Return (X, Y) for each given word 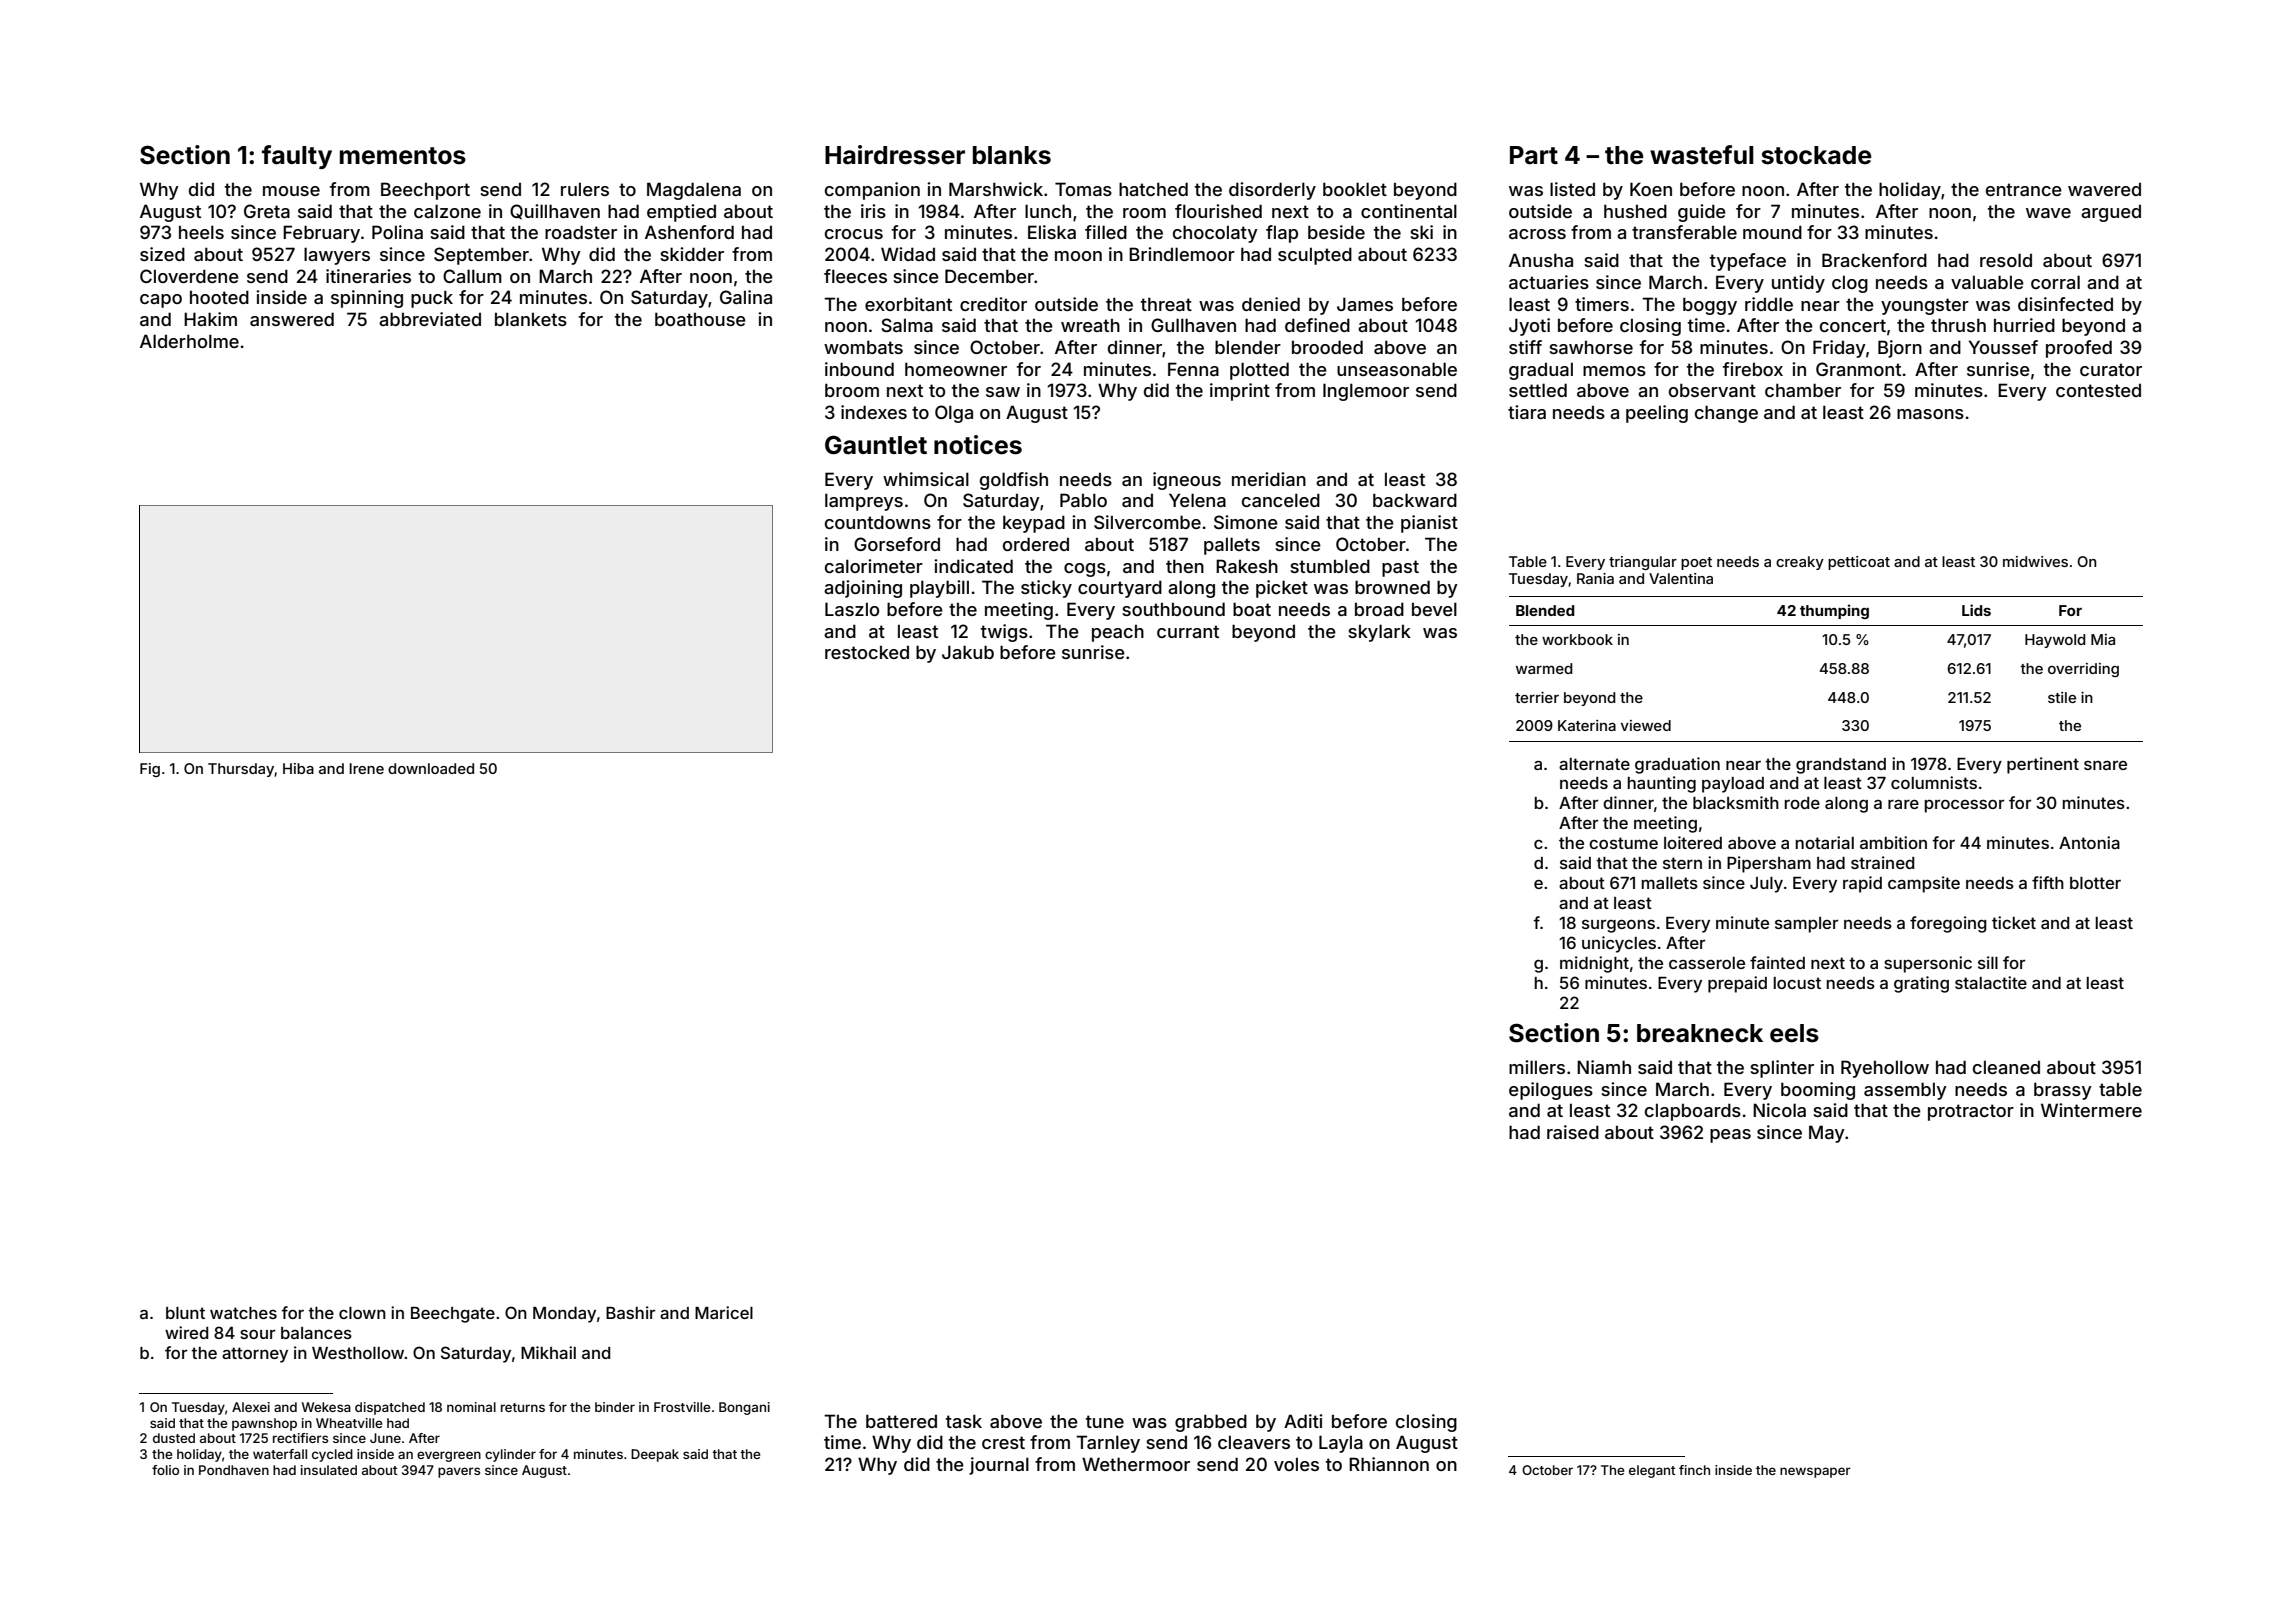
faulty (297, 157)
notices (978, 445)
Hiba (298, 768)
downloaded (431, 768)
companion (872, 191)
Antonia (2089, 842)
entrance (2024, 189)
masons (1930, 414)
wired (186, 1332)
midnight (1594, 964)
